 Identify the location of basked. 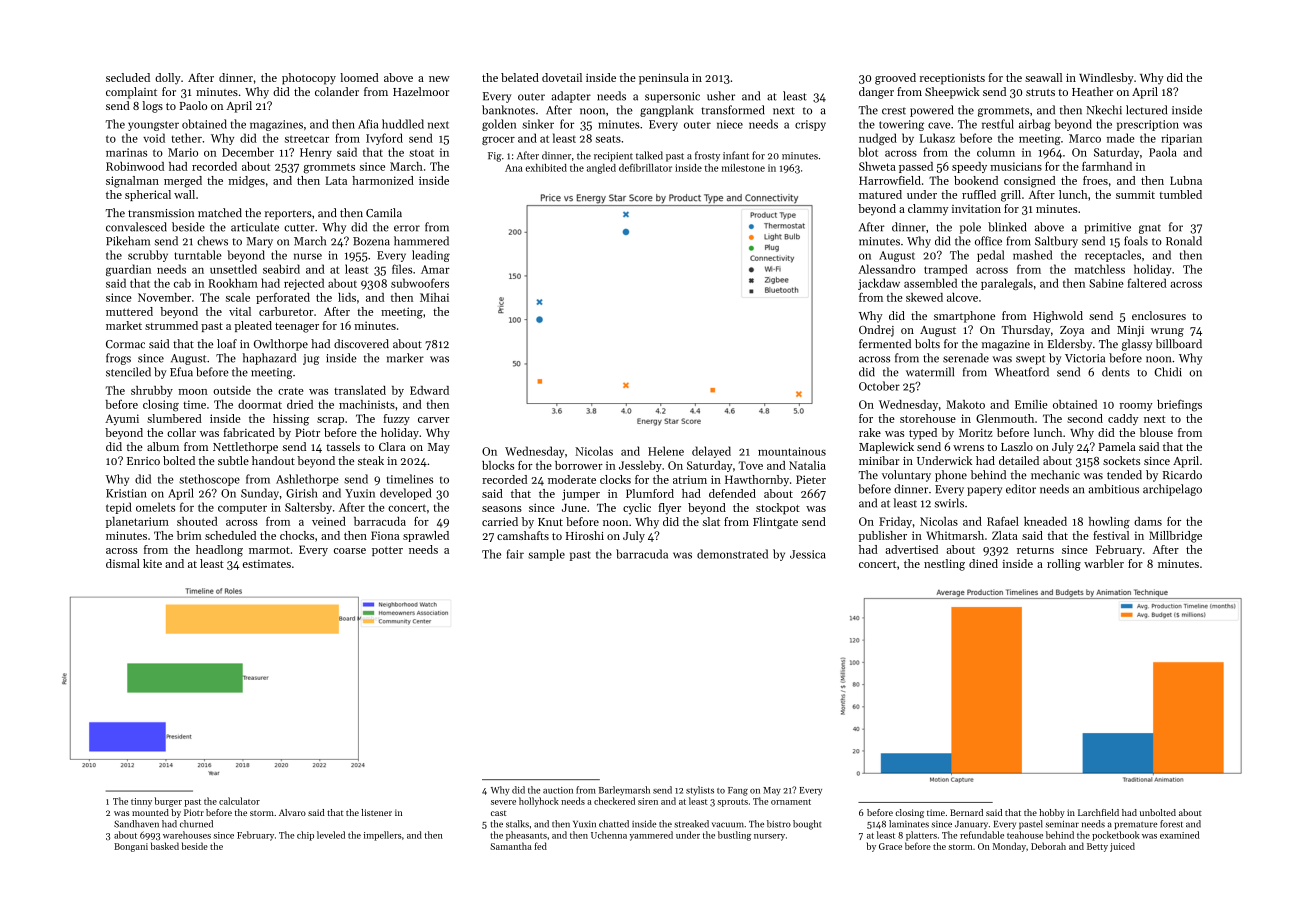
(165, 846).
